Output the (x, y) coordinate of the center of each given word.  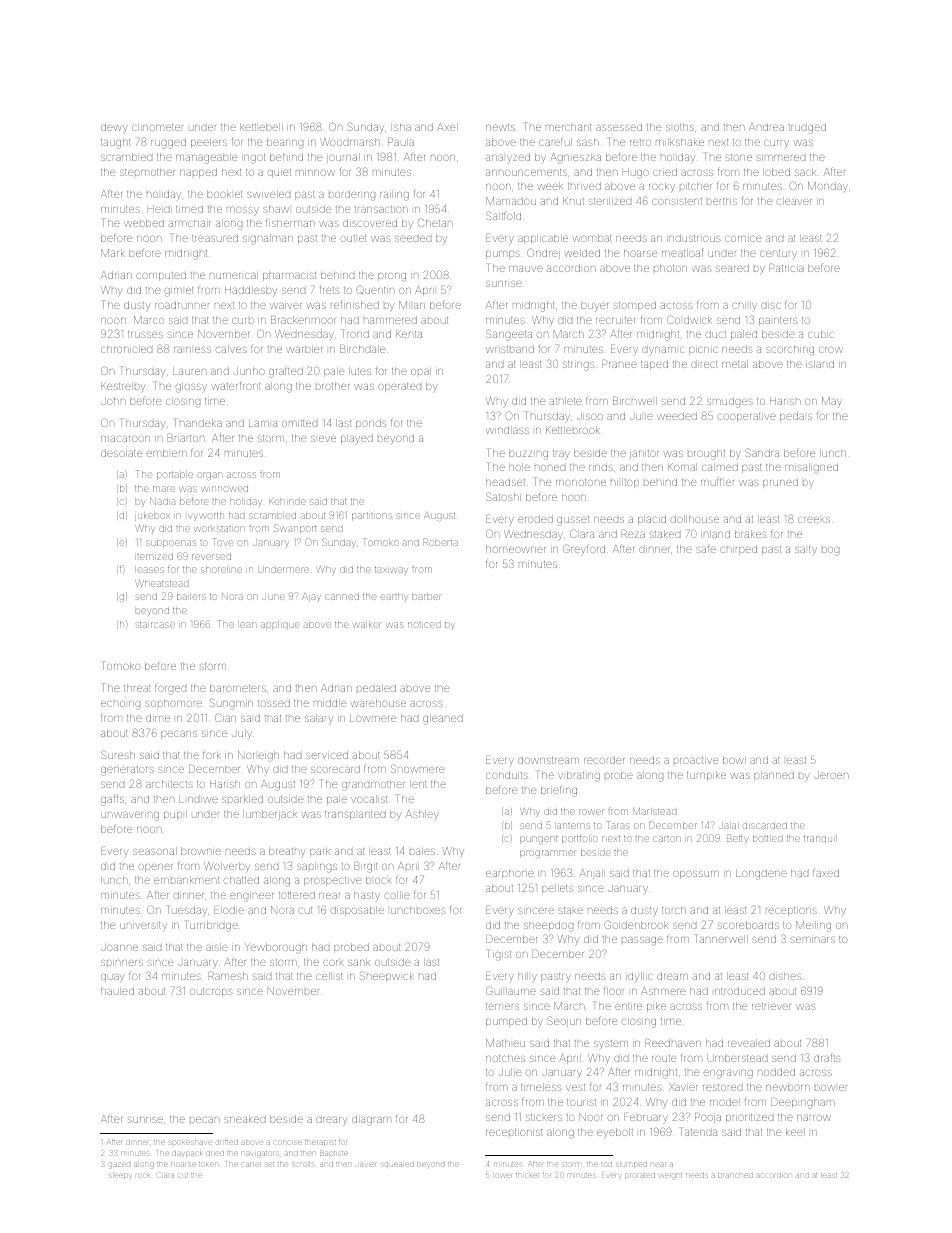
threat (137, 688)
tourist (581, 1102)
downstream (548, 760)
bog (830, 551)
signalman (268, 239)
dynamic (663, 350)
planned (774, 776)
